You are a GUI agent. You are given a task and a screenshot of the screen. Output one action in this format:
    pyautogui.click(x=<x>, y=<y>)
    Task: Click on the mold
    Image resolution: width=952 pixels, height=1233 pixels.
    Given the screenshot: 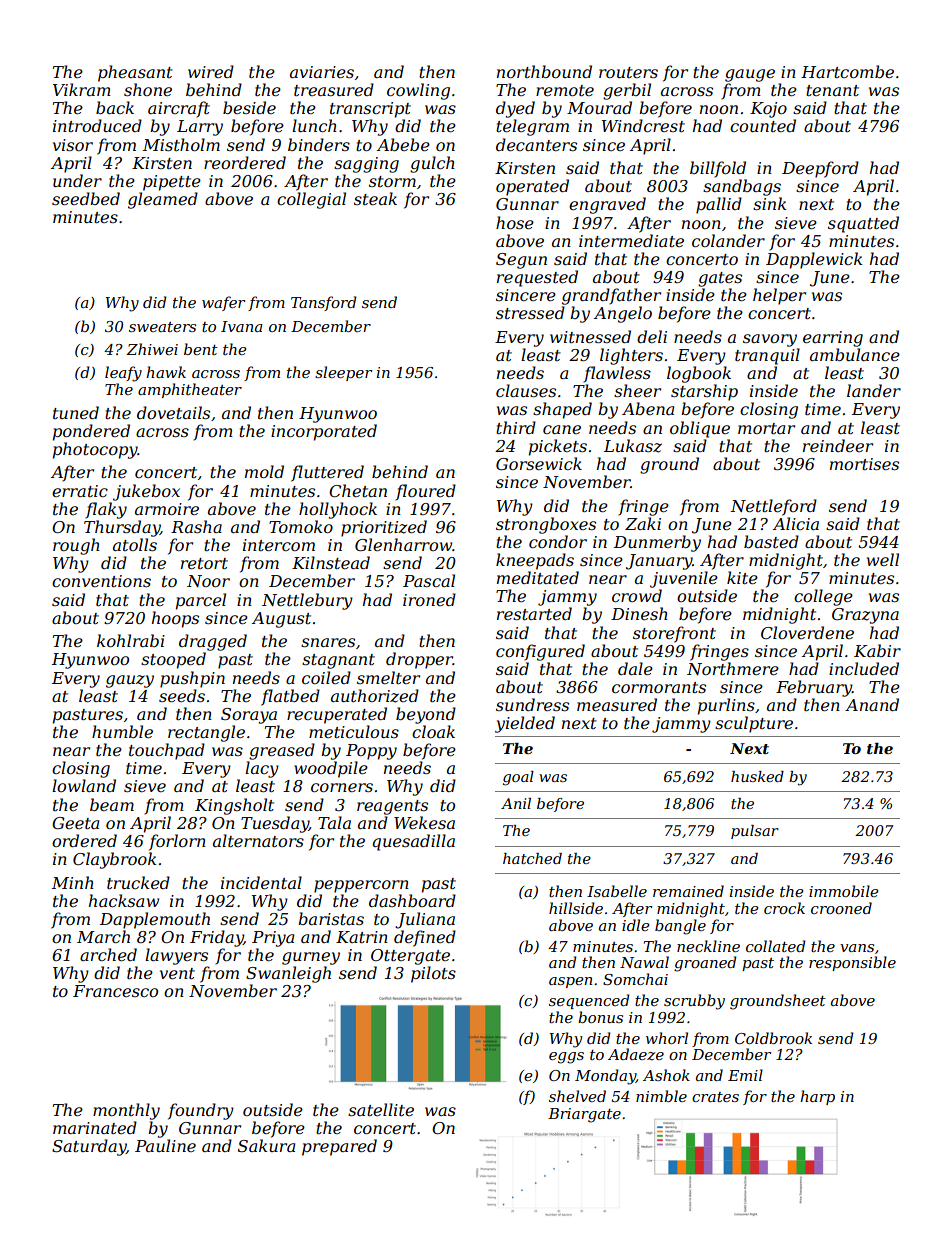 What is the action you would take?
    pyautogui.click(x=264, y=471)
